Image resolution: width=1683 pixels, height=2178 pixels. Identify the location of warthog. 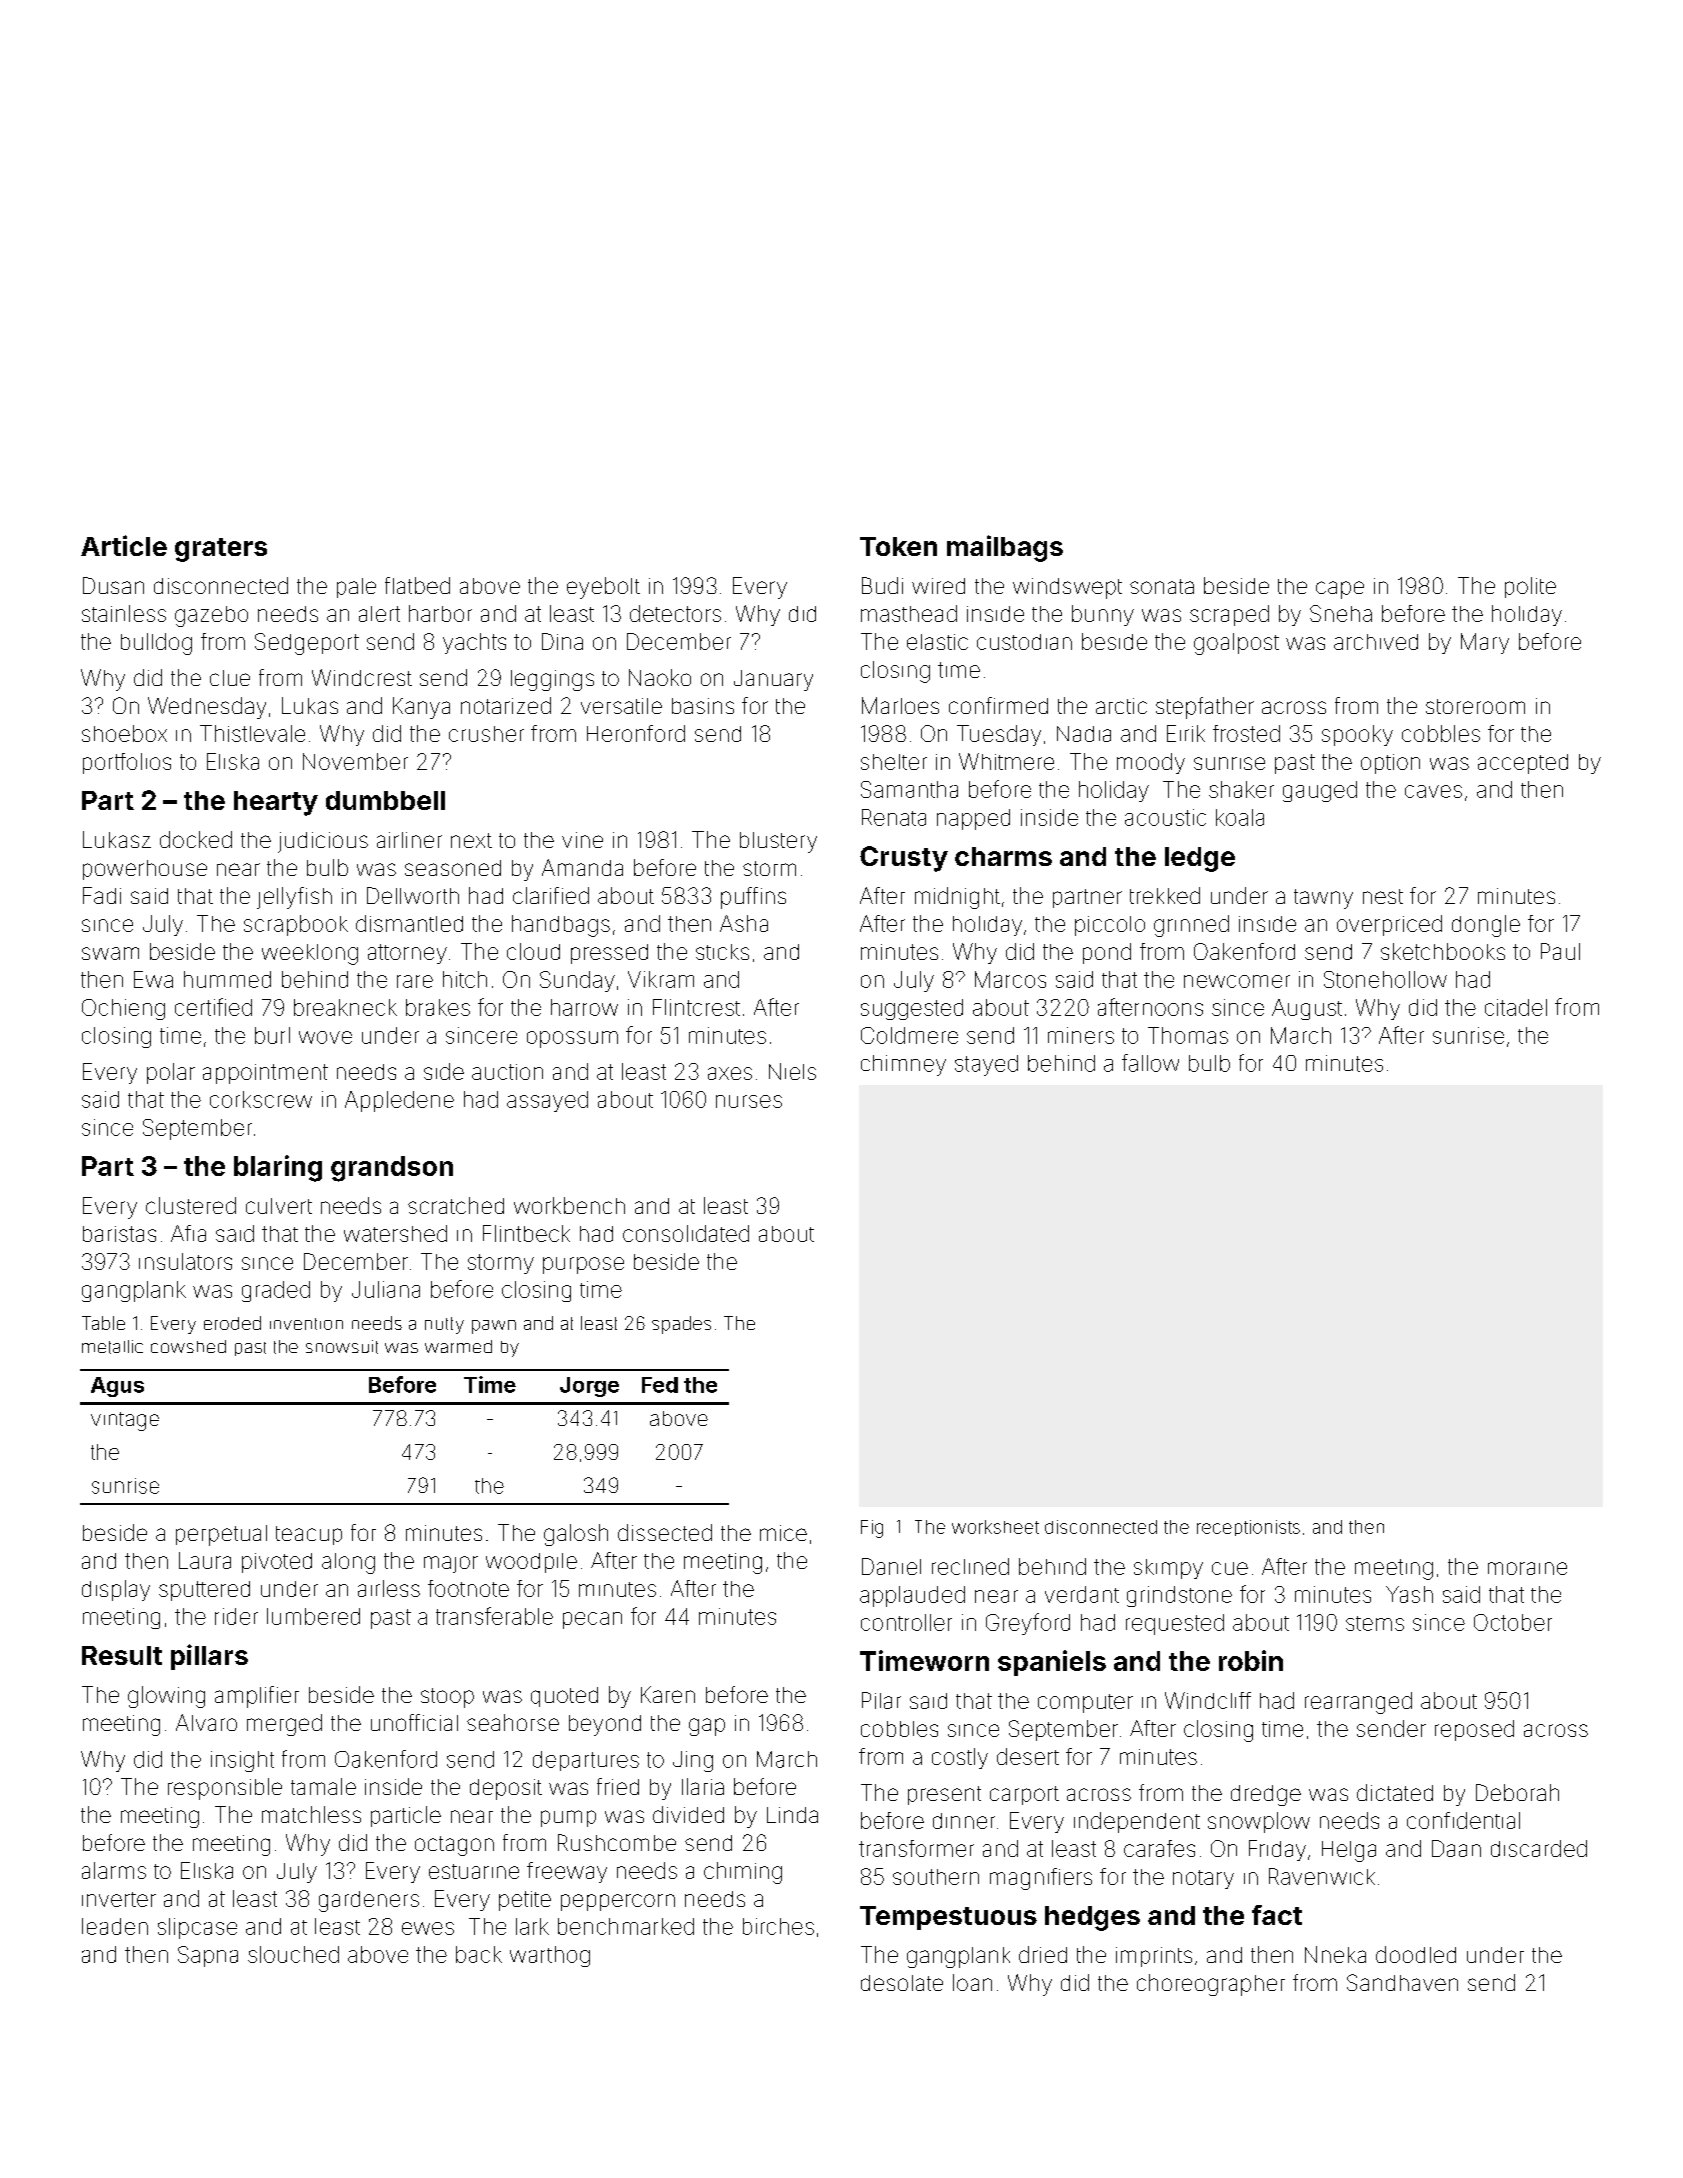
(550, 1956).
